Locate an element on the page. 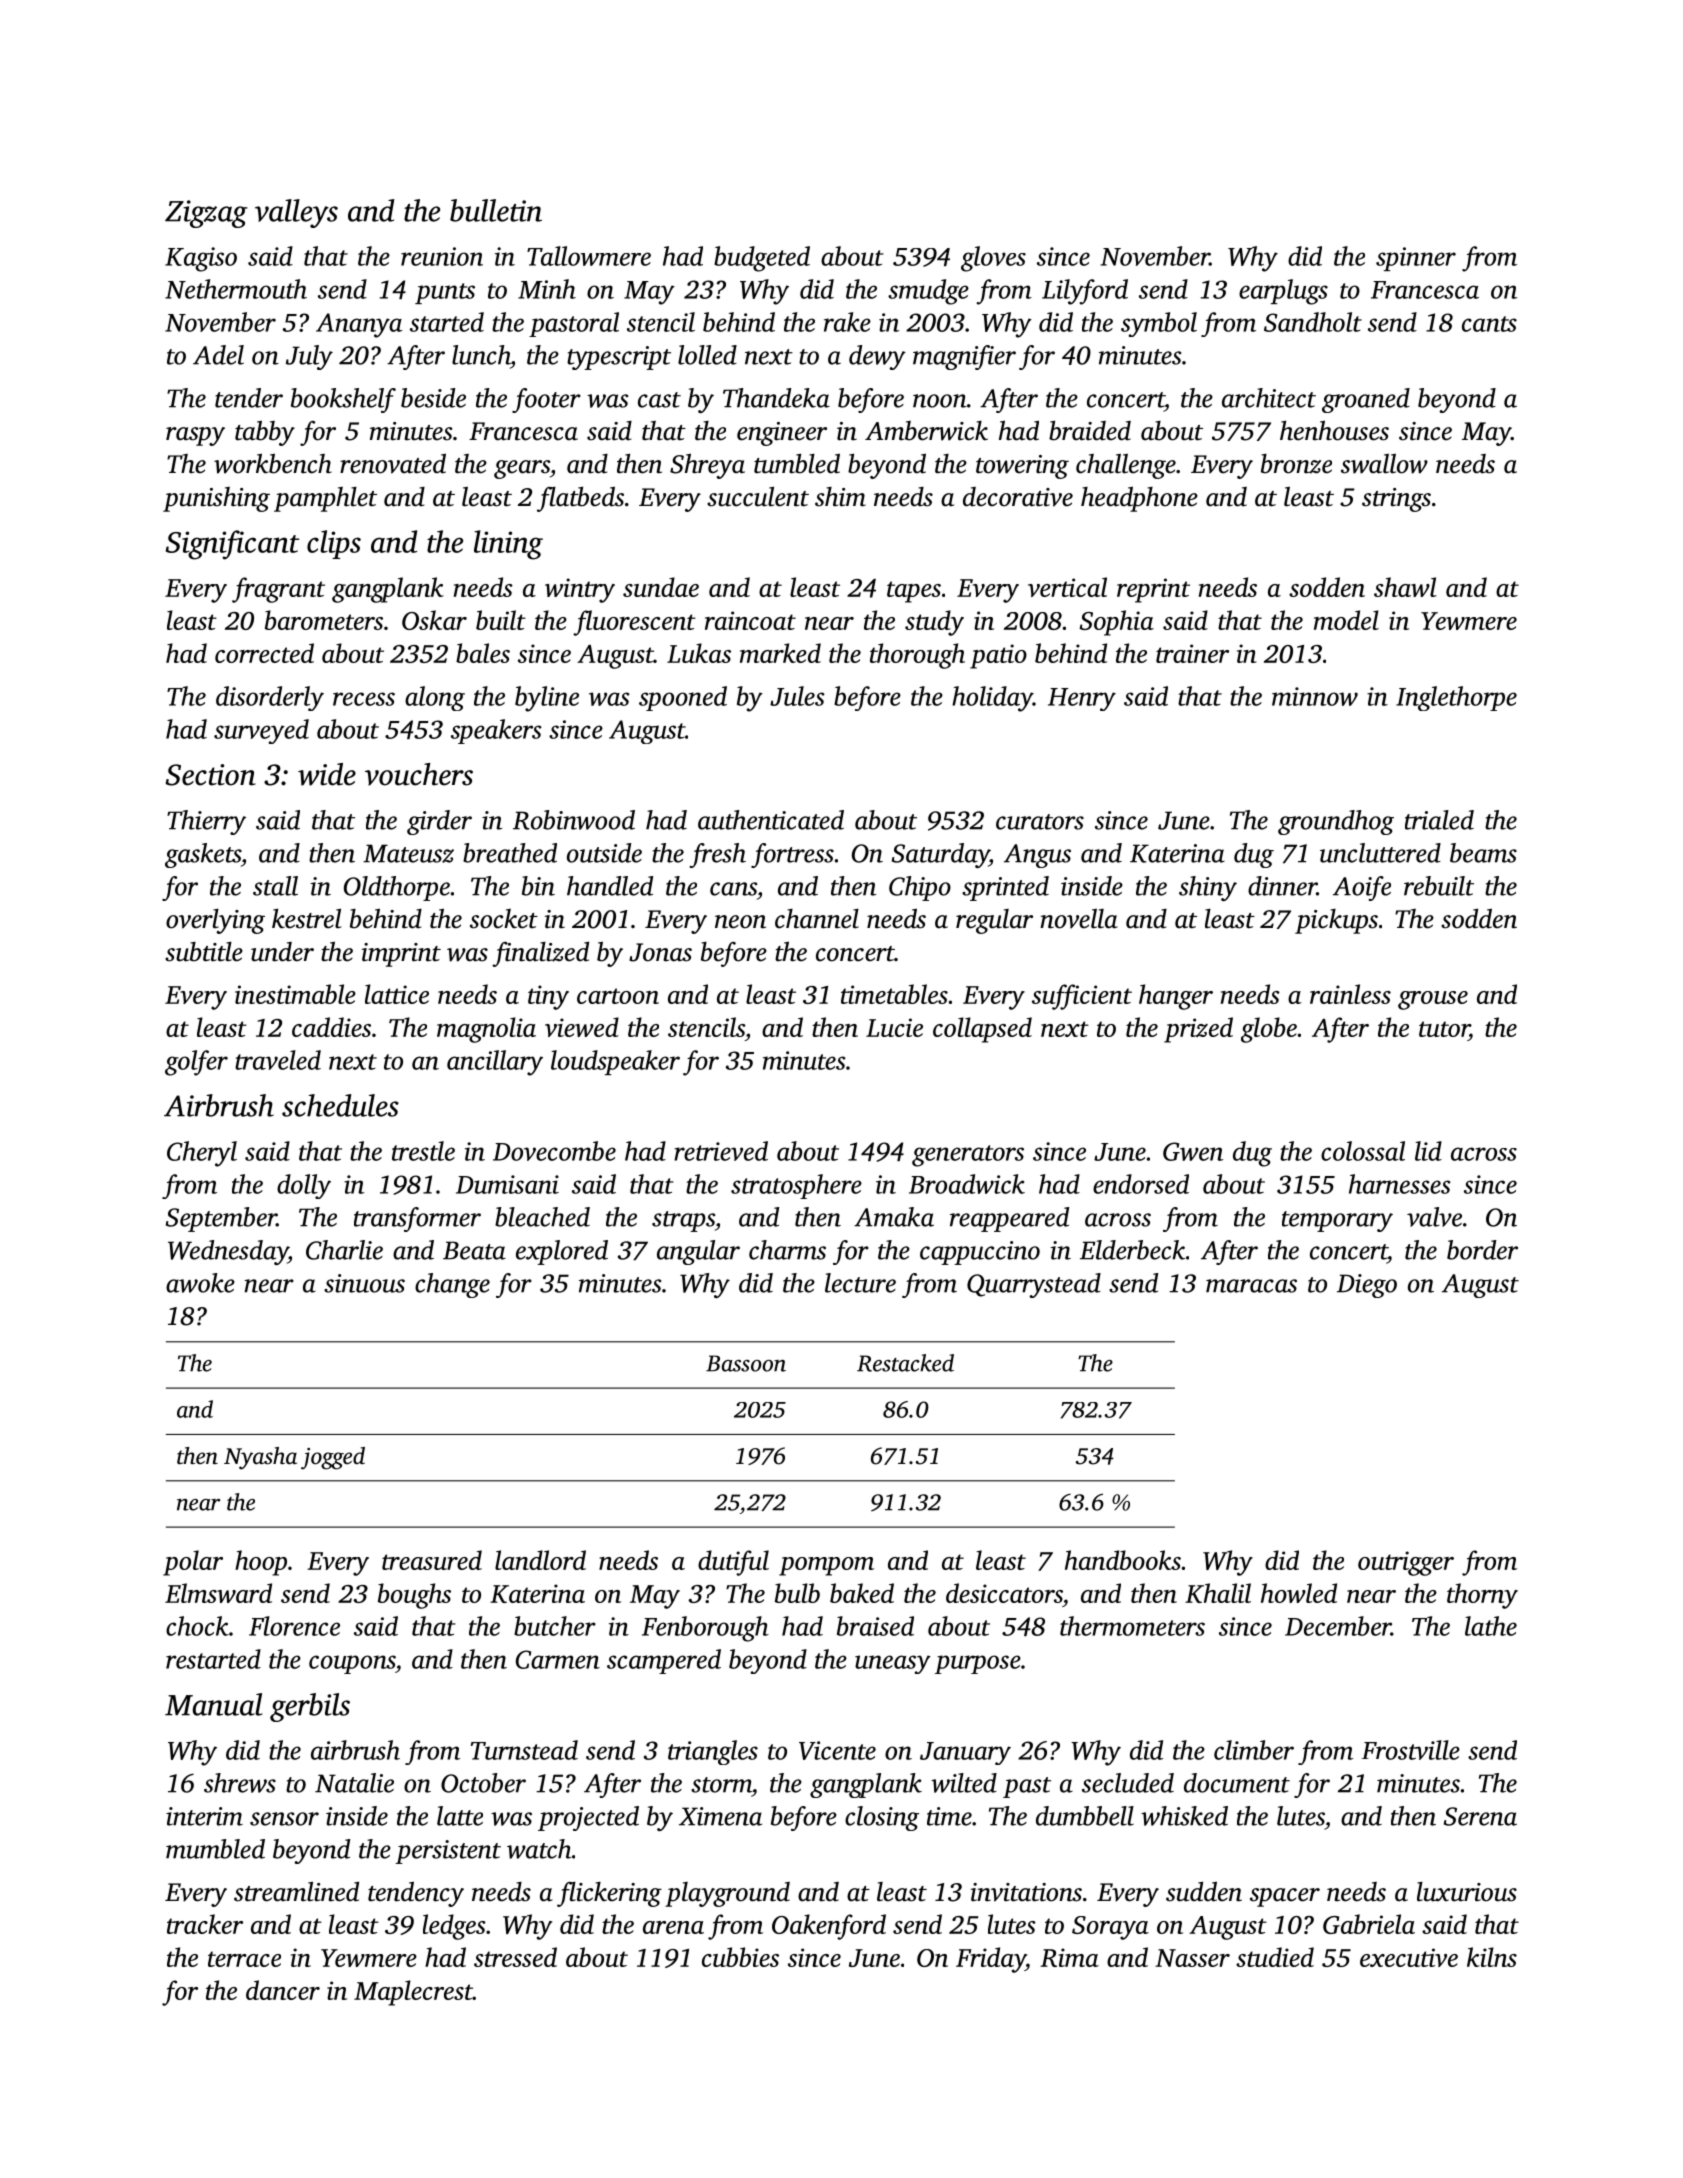 The width and height of the image is (1683, 2178). maracas is located at coordinates (1251, 1286).
